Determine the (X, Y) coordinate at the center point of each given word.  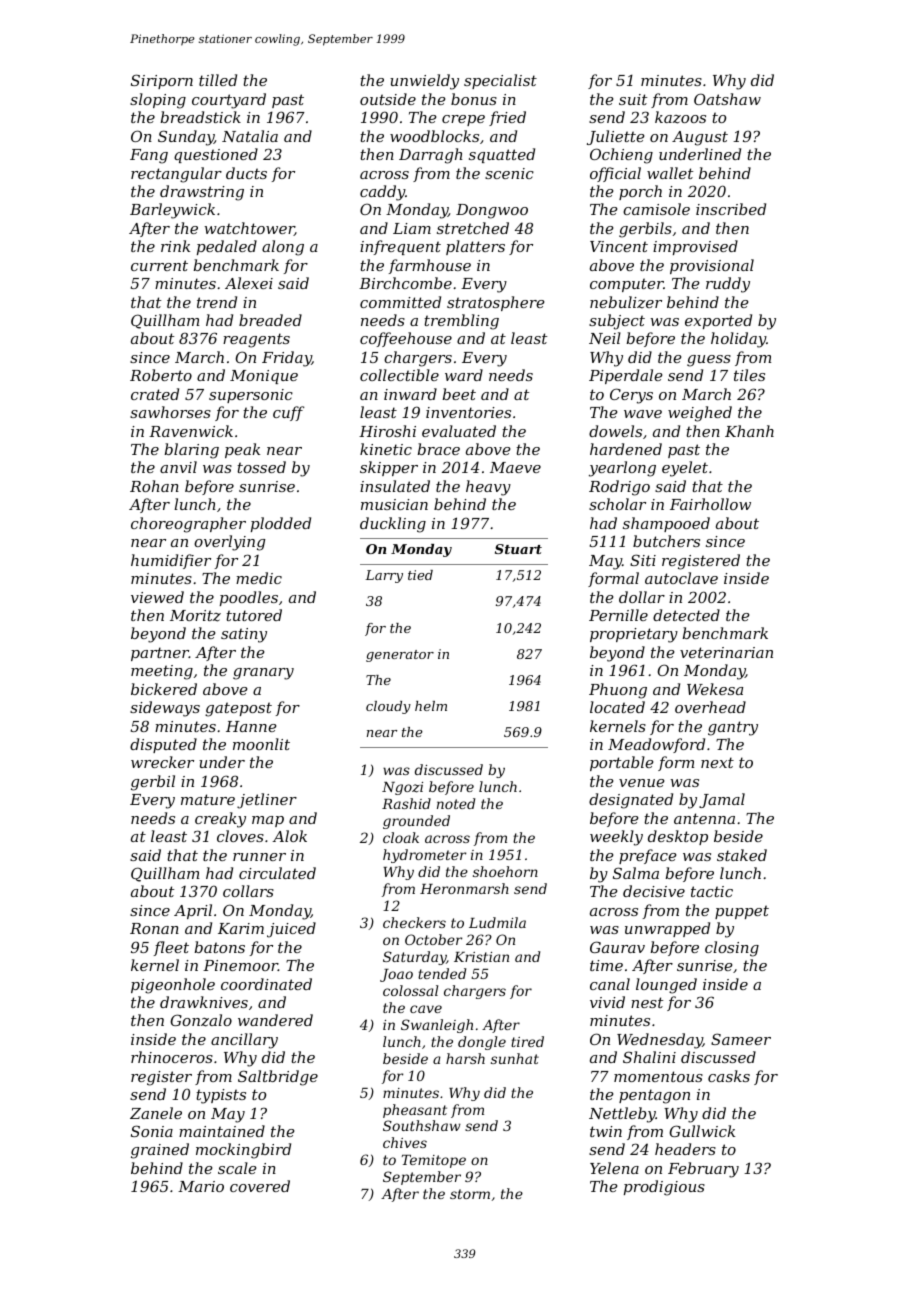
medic (259, 578)
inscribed (731, 209)
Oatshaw (727, 99)
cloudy (388, 707)
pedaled (227, 247)
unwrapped (667, 929)
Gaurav (617, 947)
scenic (509, 173)
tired (527, 1041)
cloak (401, 837)
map (268, 821)
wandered (275, 1020)
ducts (246, 173)
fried (507, 118)
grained (160, 1151)
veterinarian (726, 652)
